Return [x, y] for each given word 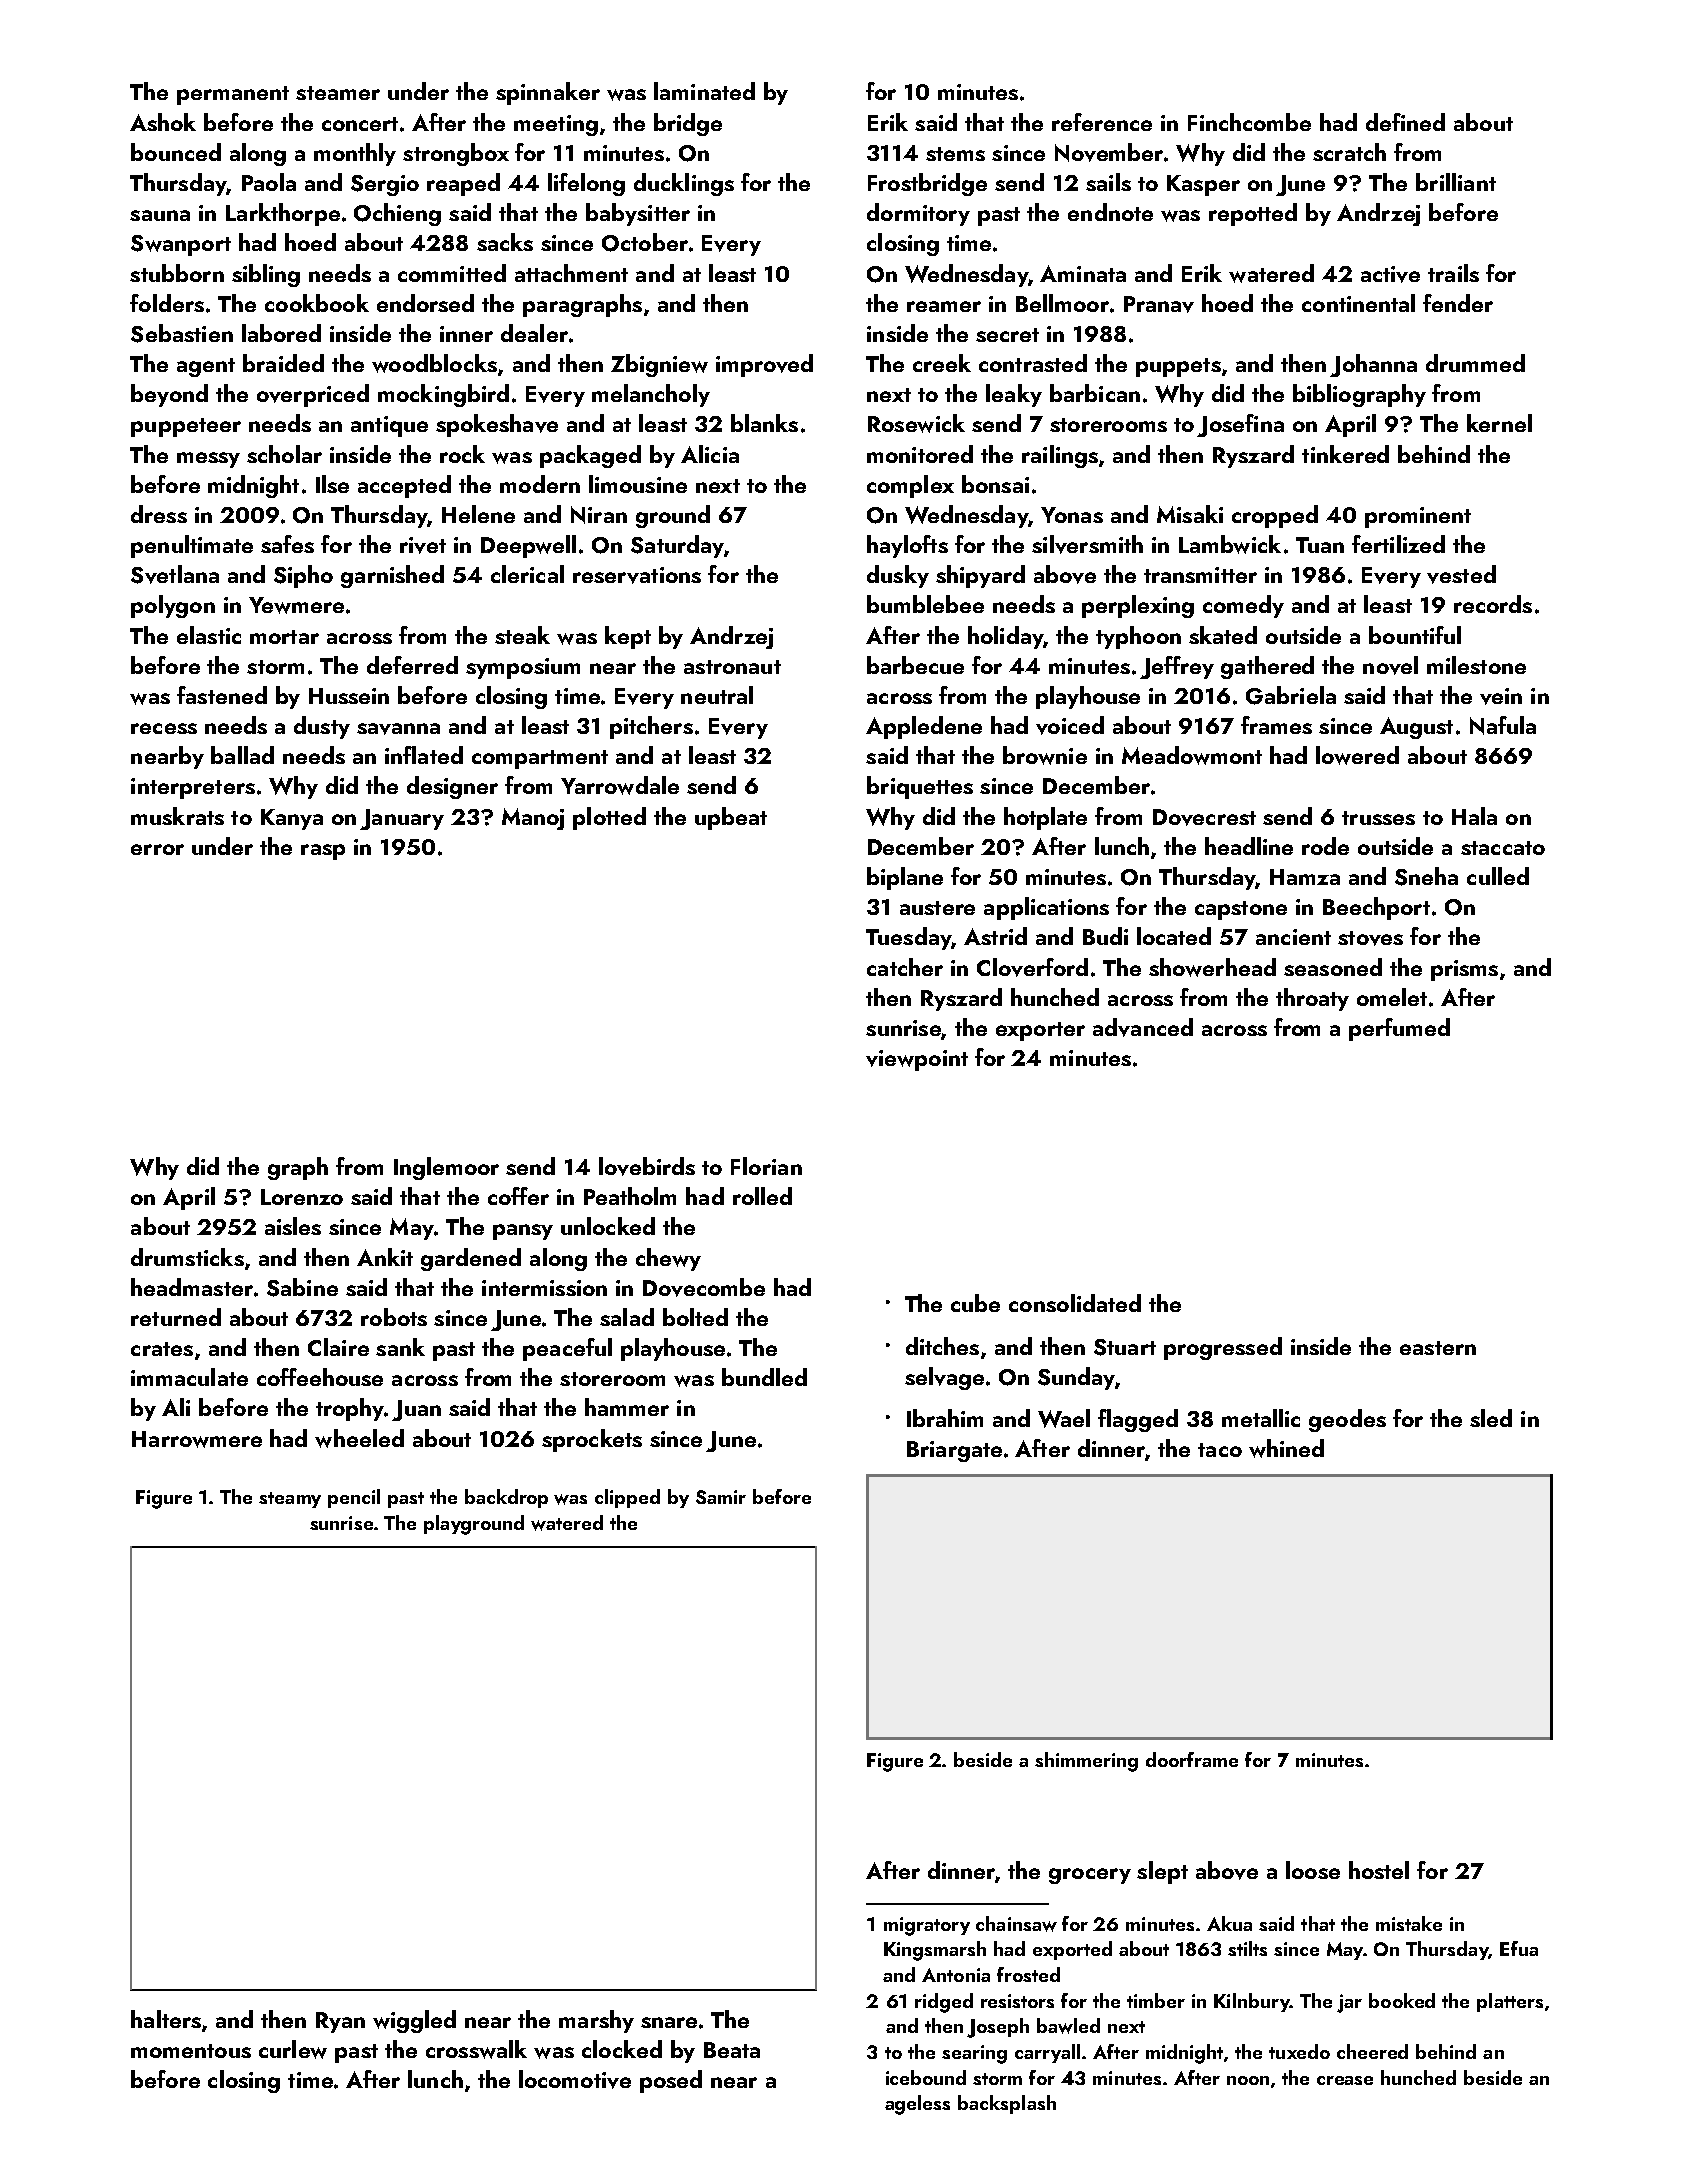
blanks [764, 423]
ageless [917, 2105]
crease [1345, 2080]
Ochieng [397, 214]
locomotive [575, 2079]
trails [1453, 273]
